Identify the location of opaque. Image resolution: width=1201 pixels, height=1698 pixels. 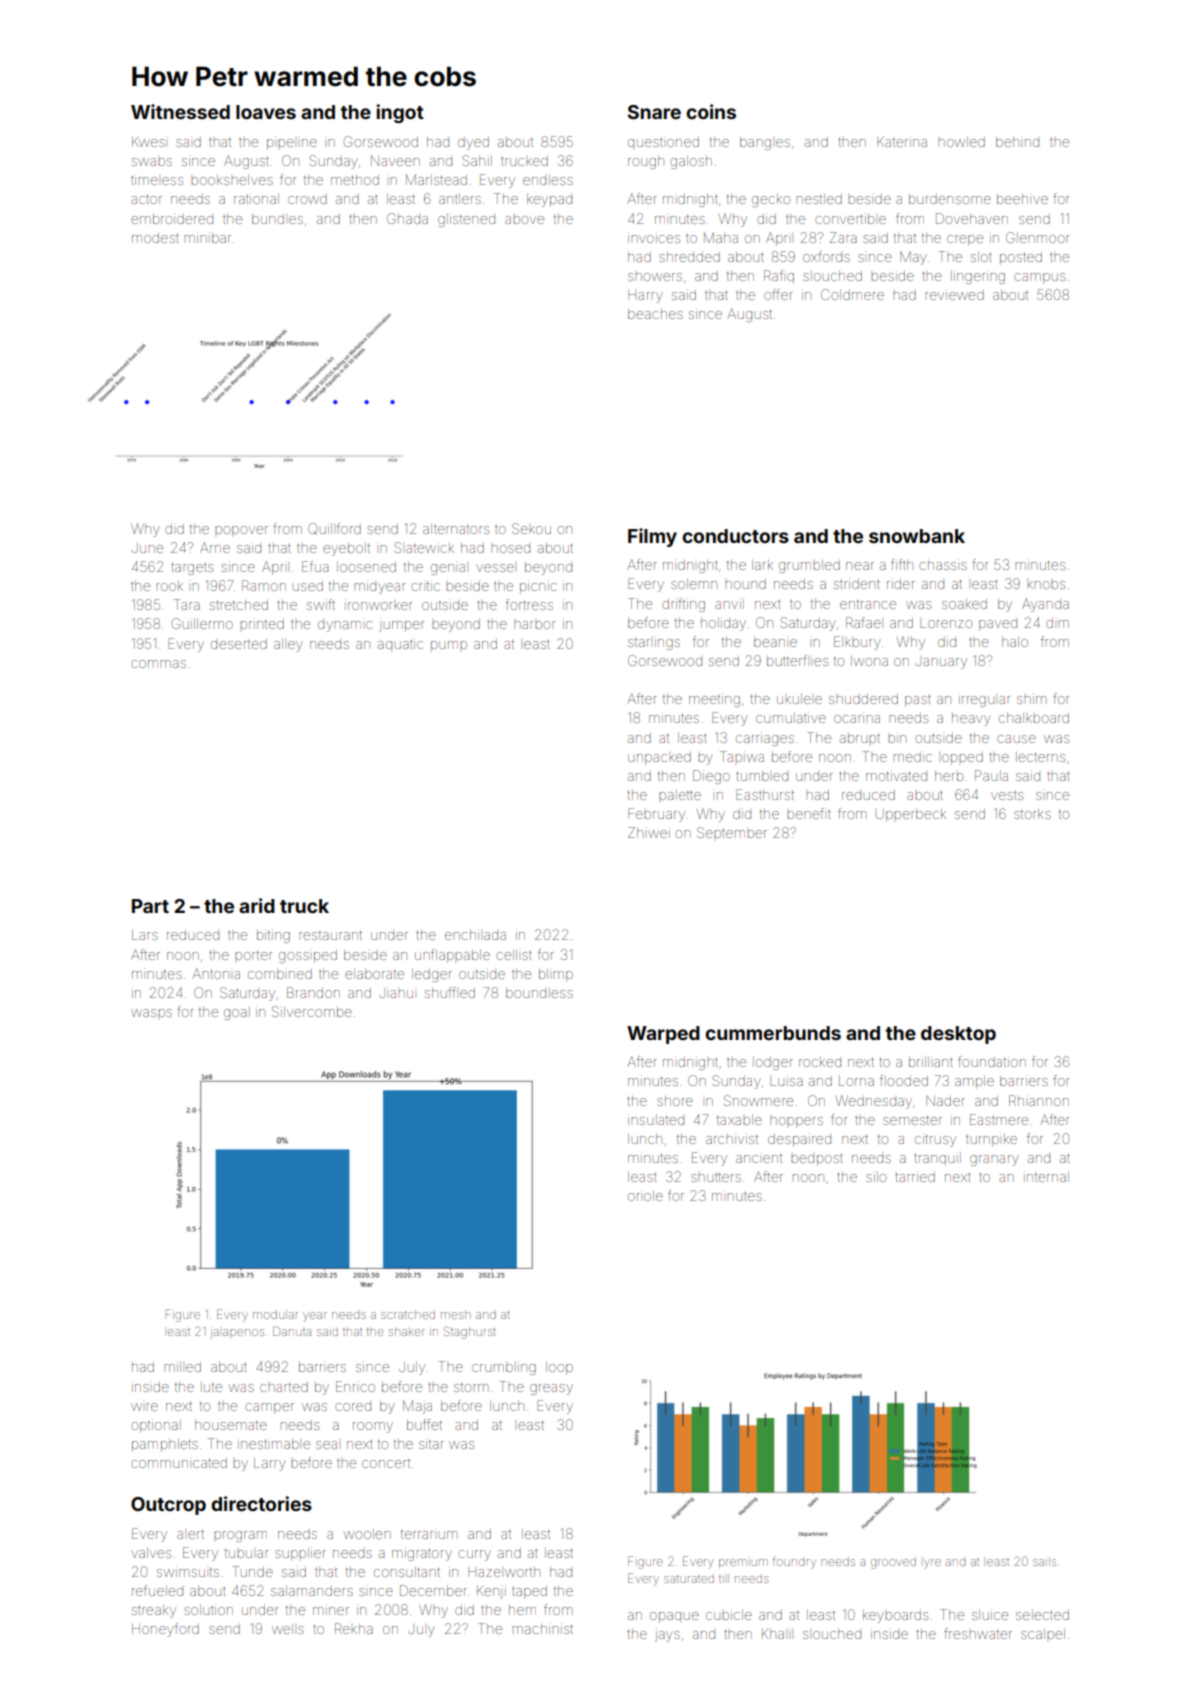
(674, 1617).
